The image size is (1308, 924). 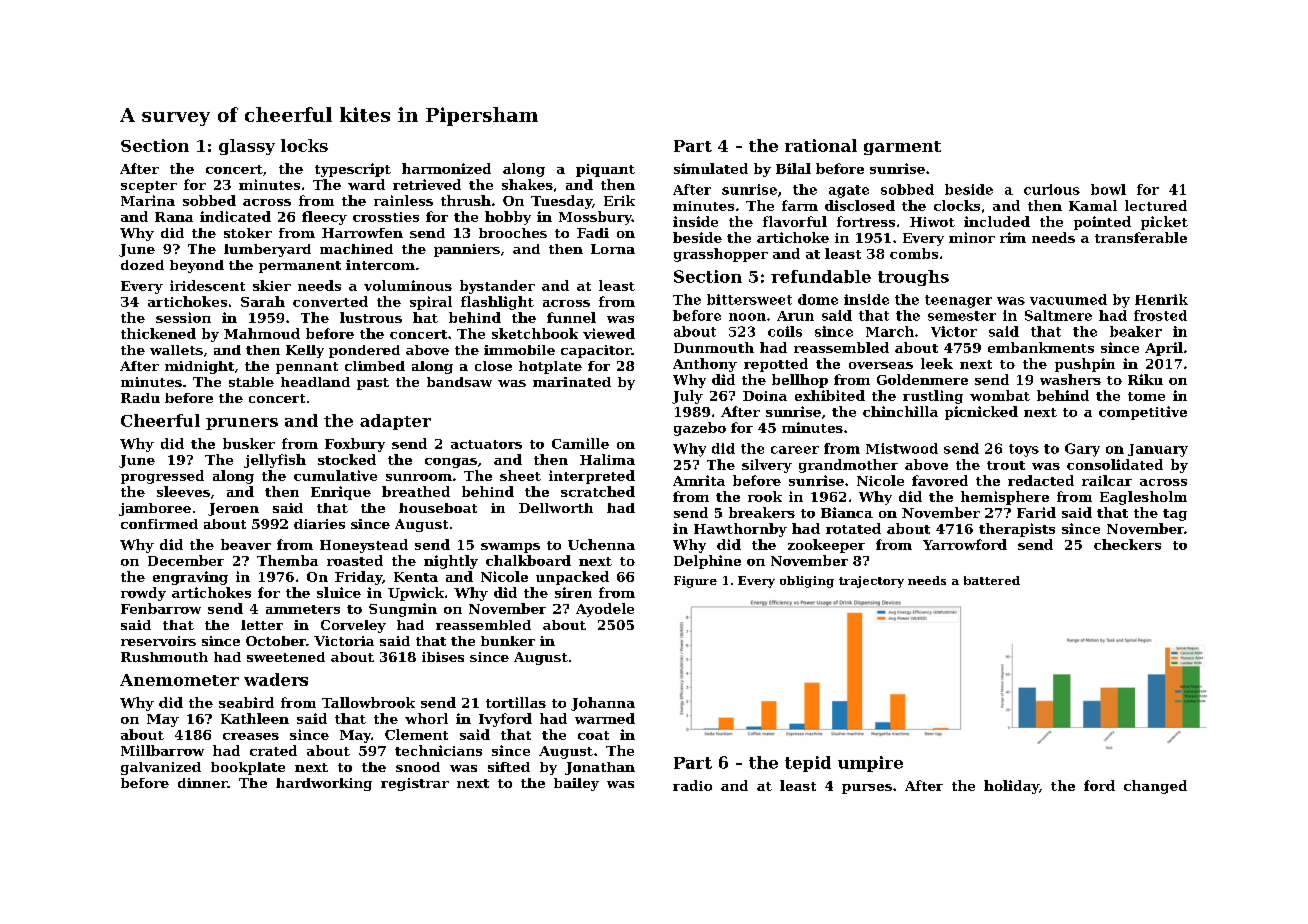 I want to click on glassy, so click(x=247, y=147).
